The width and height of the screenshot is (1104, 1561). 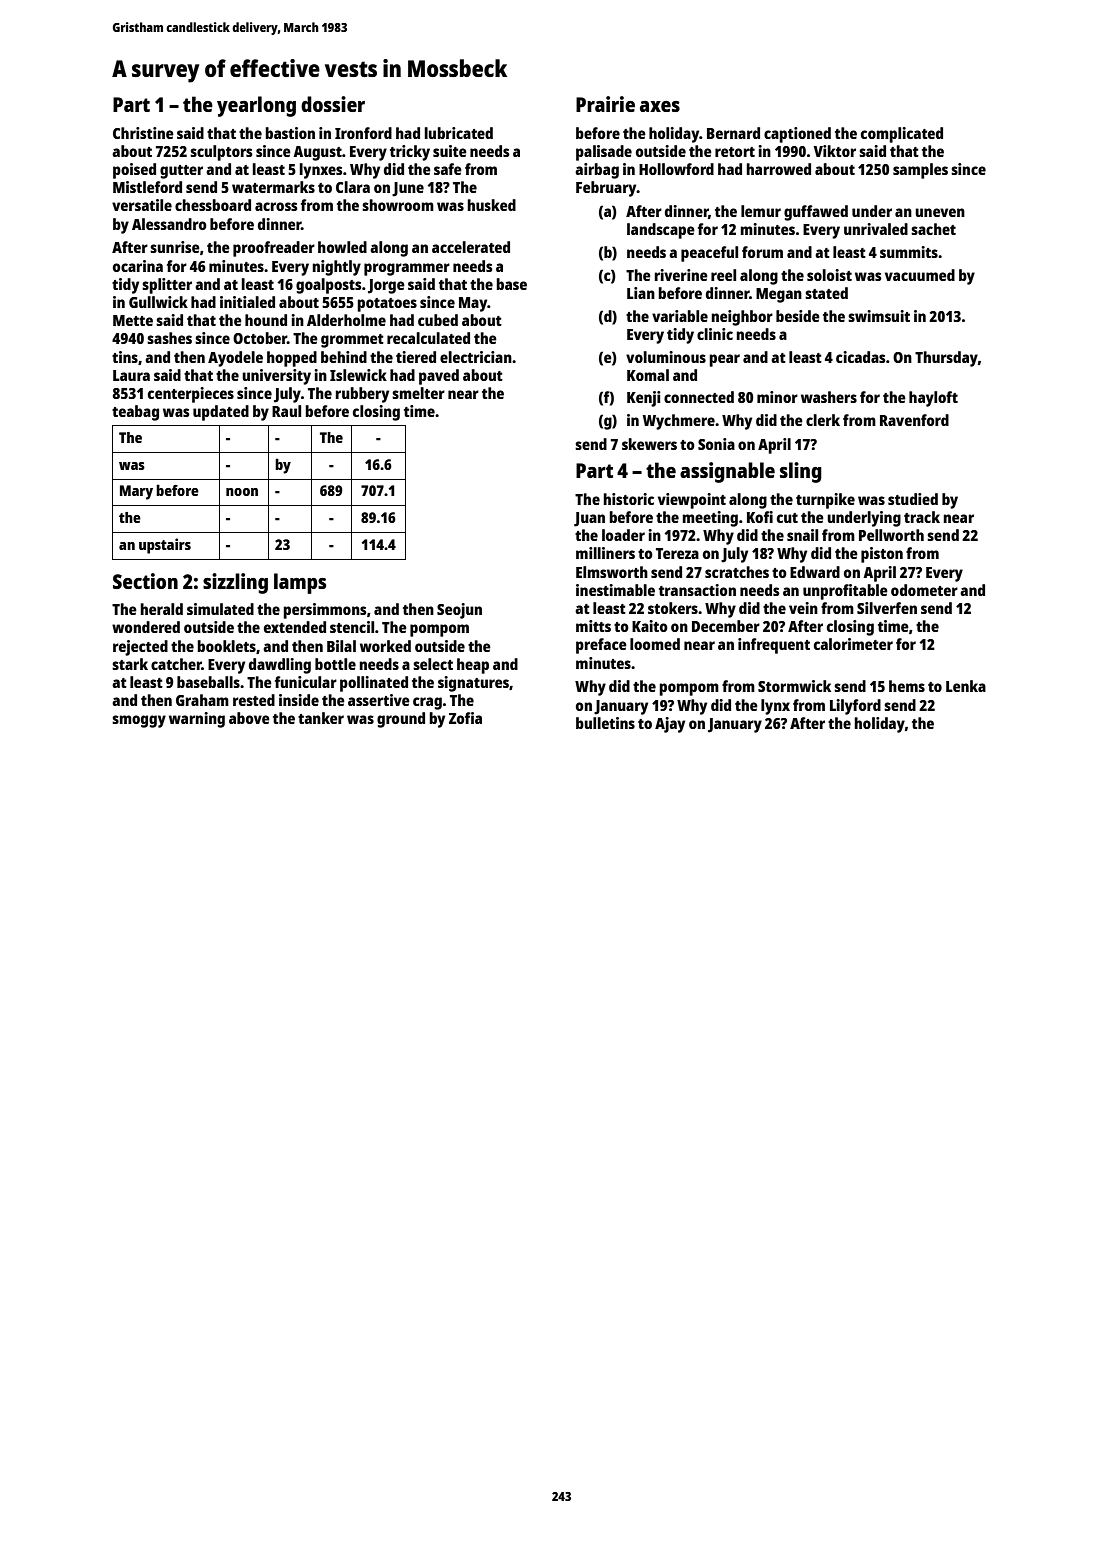 What do you see at coordinates (797, 135) in the screenshot?
I see `captioned` at bounding box center [797, 135].
